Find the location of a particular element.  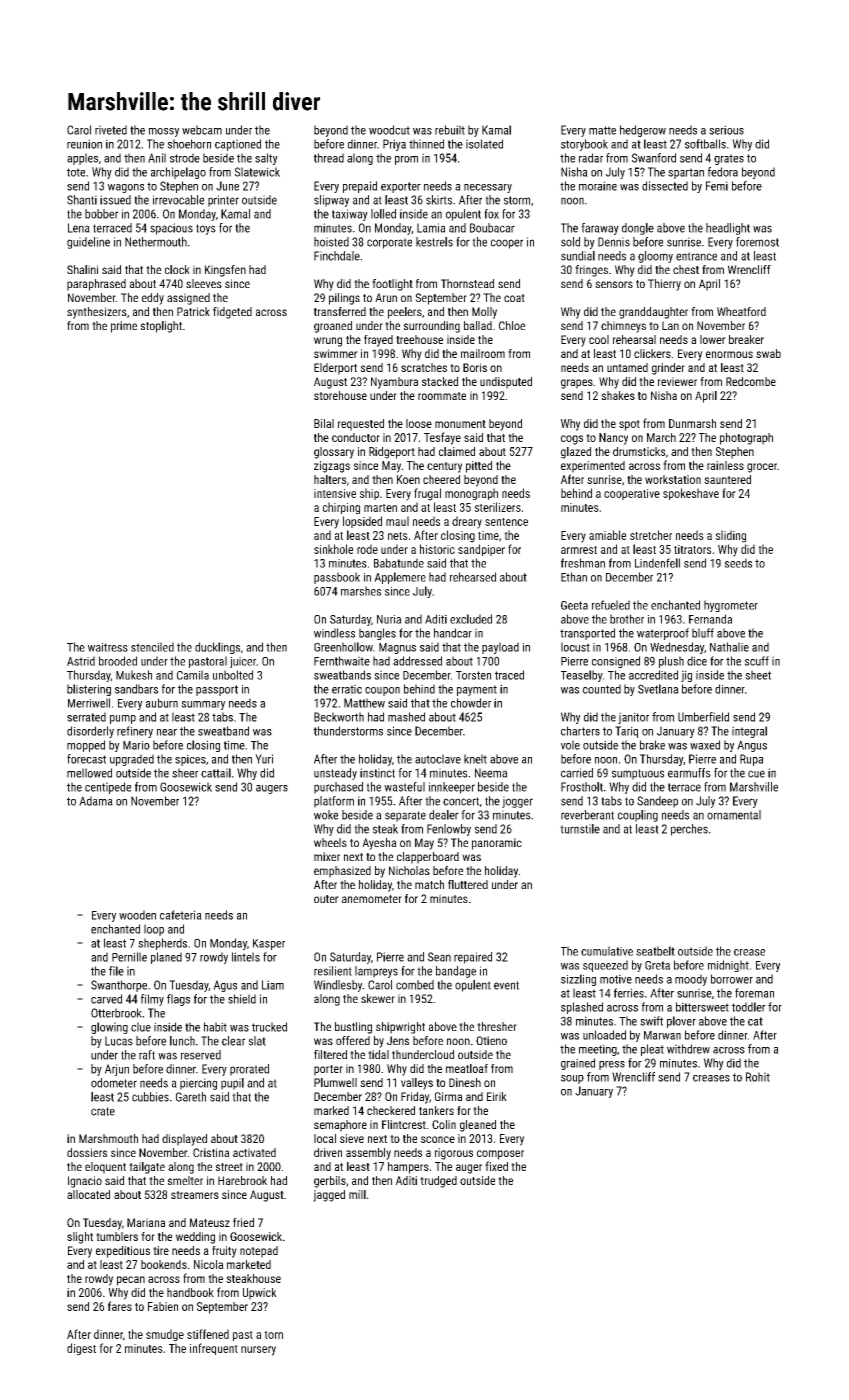

woodcut is located at coordinates (389, 130).
